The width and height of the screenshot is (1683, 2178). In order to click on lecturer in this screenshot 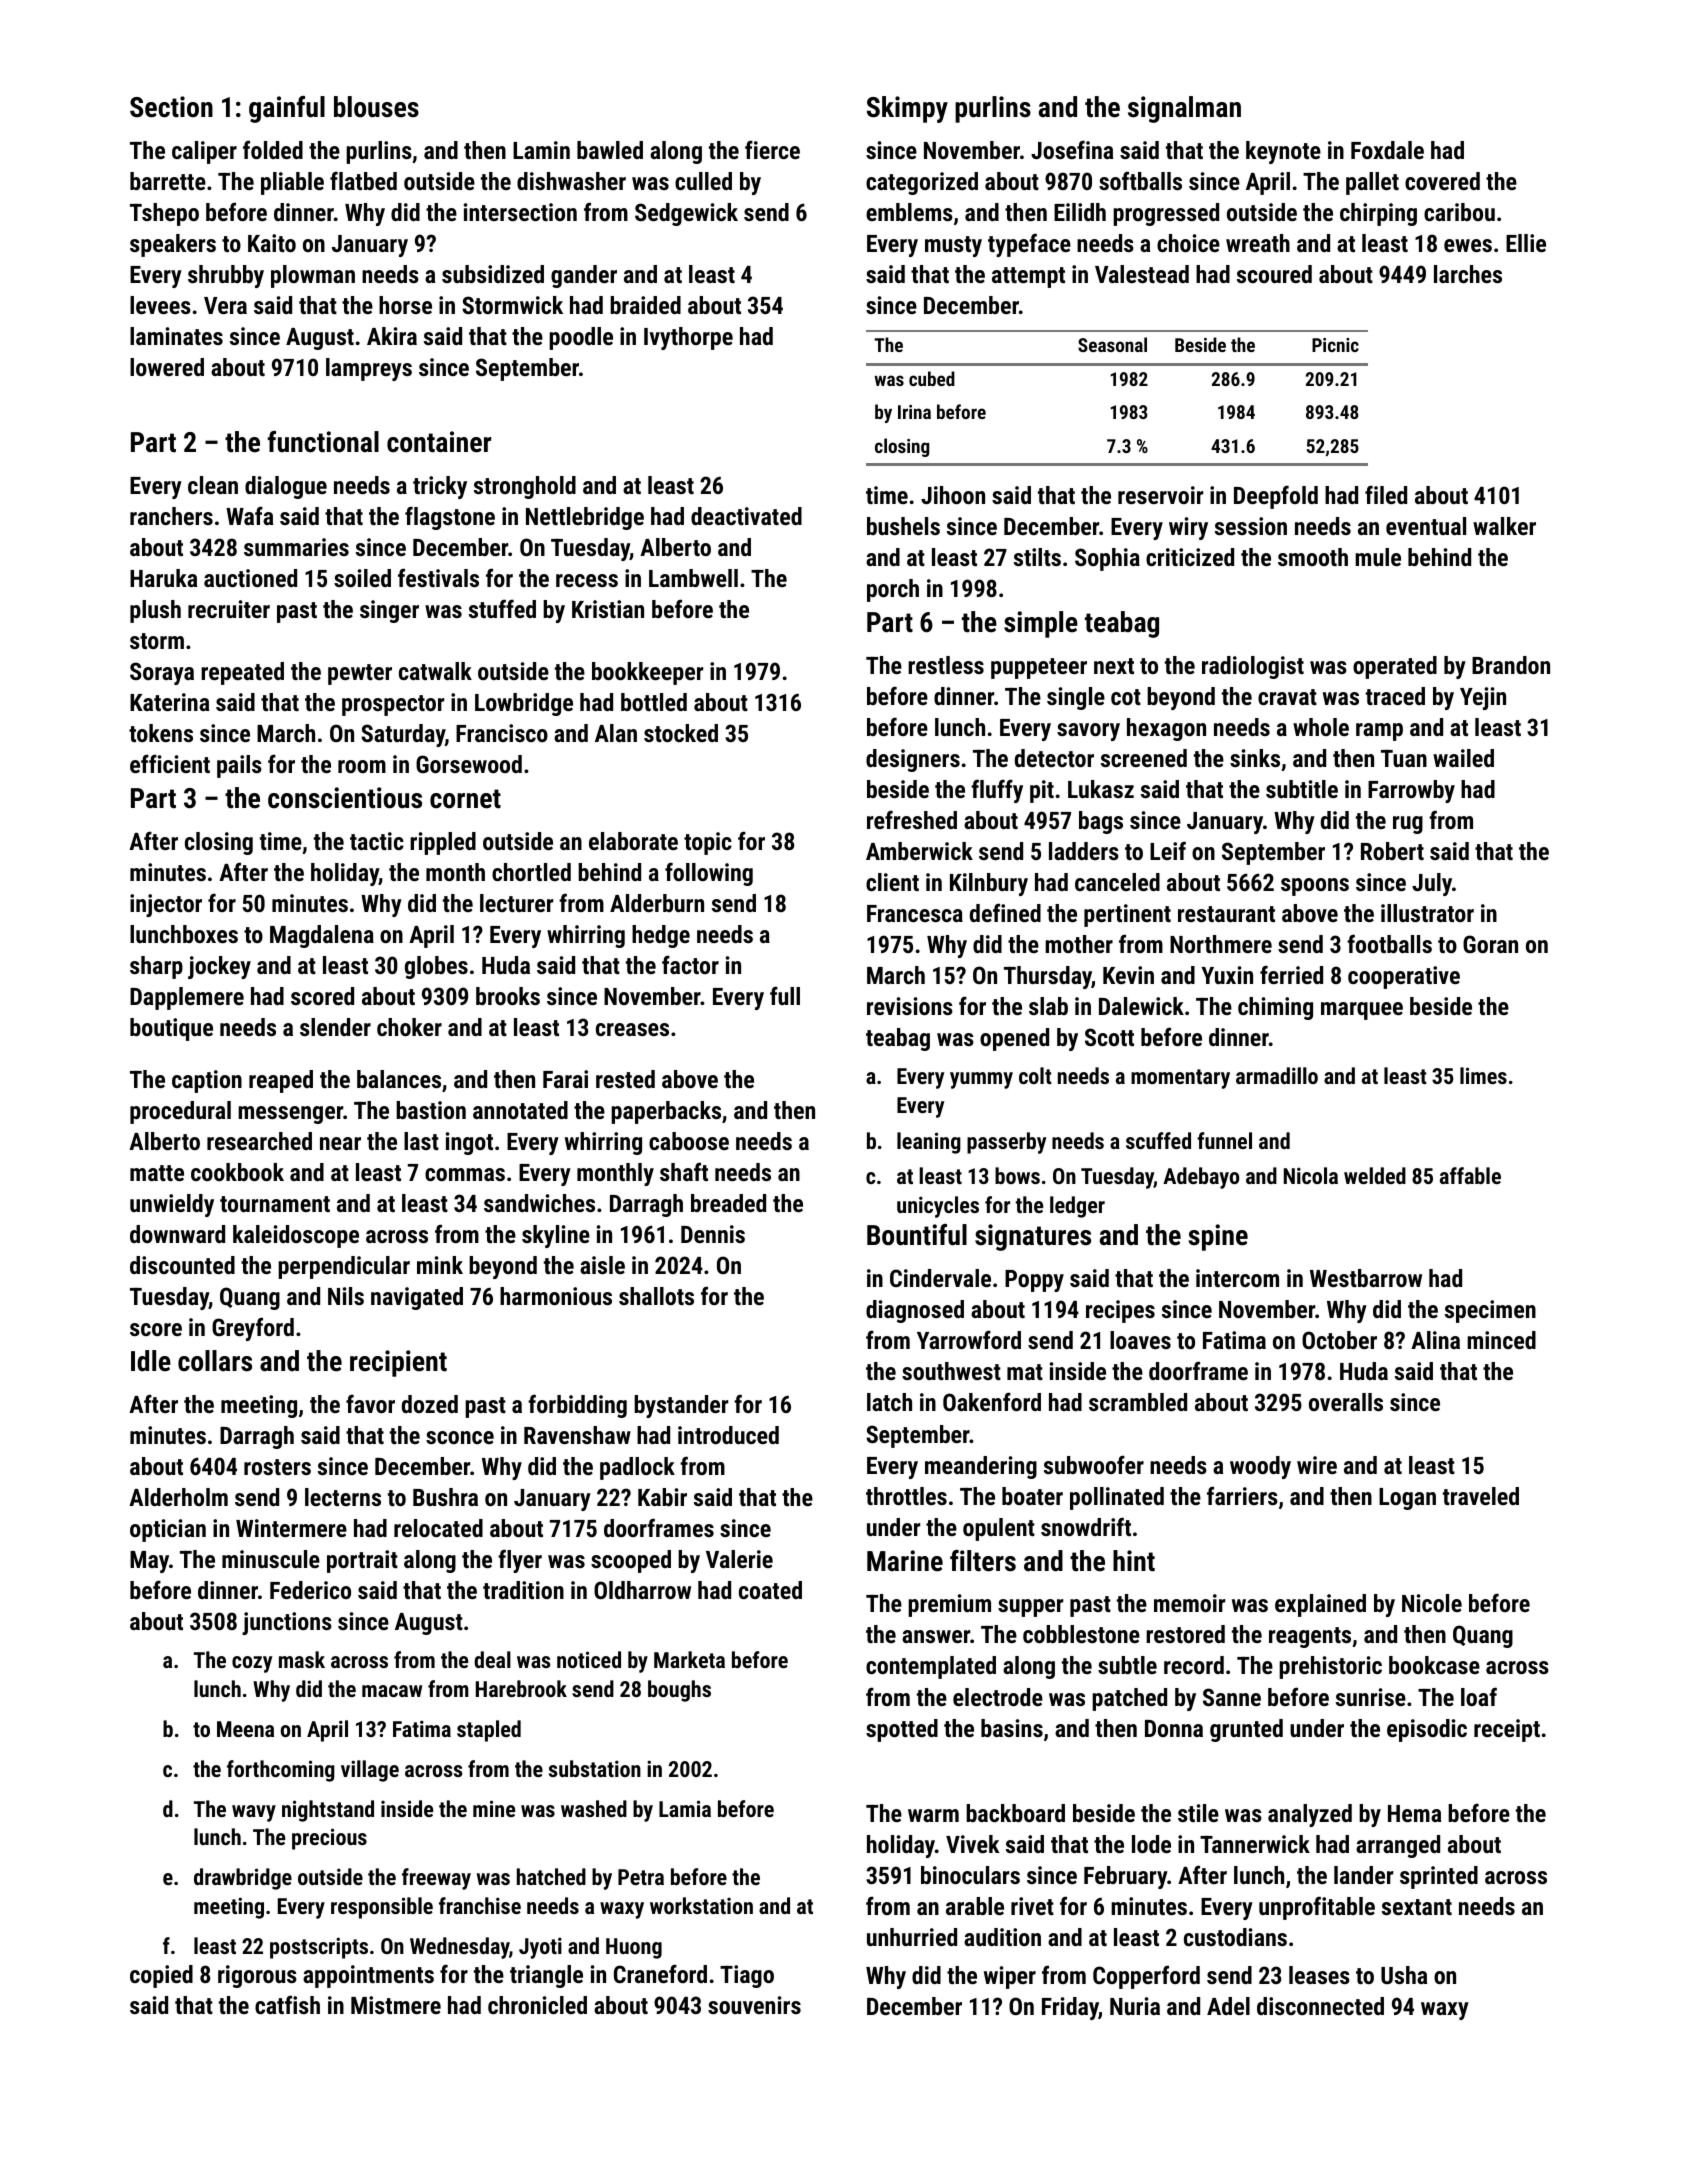, I will do `click(516, 903)`.
